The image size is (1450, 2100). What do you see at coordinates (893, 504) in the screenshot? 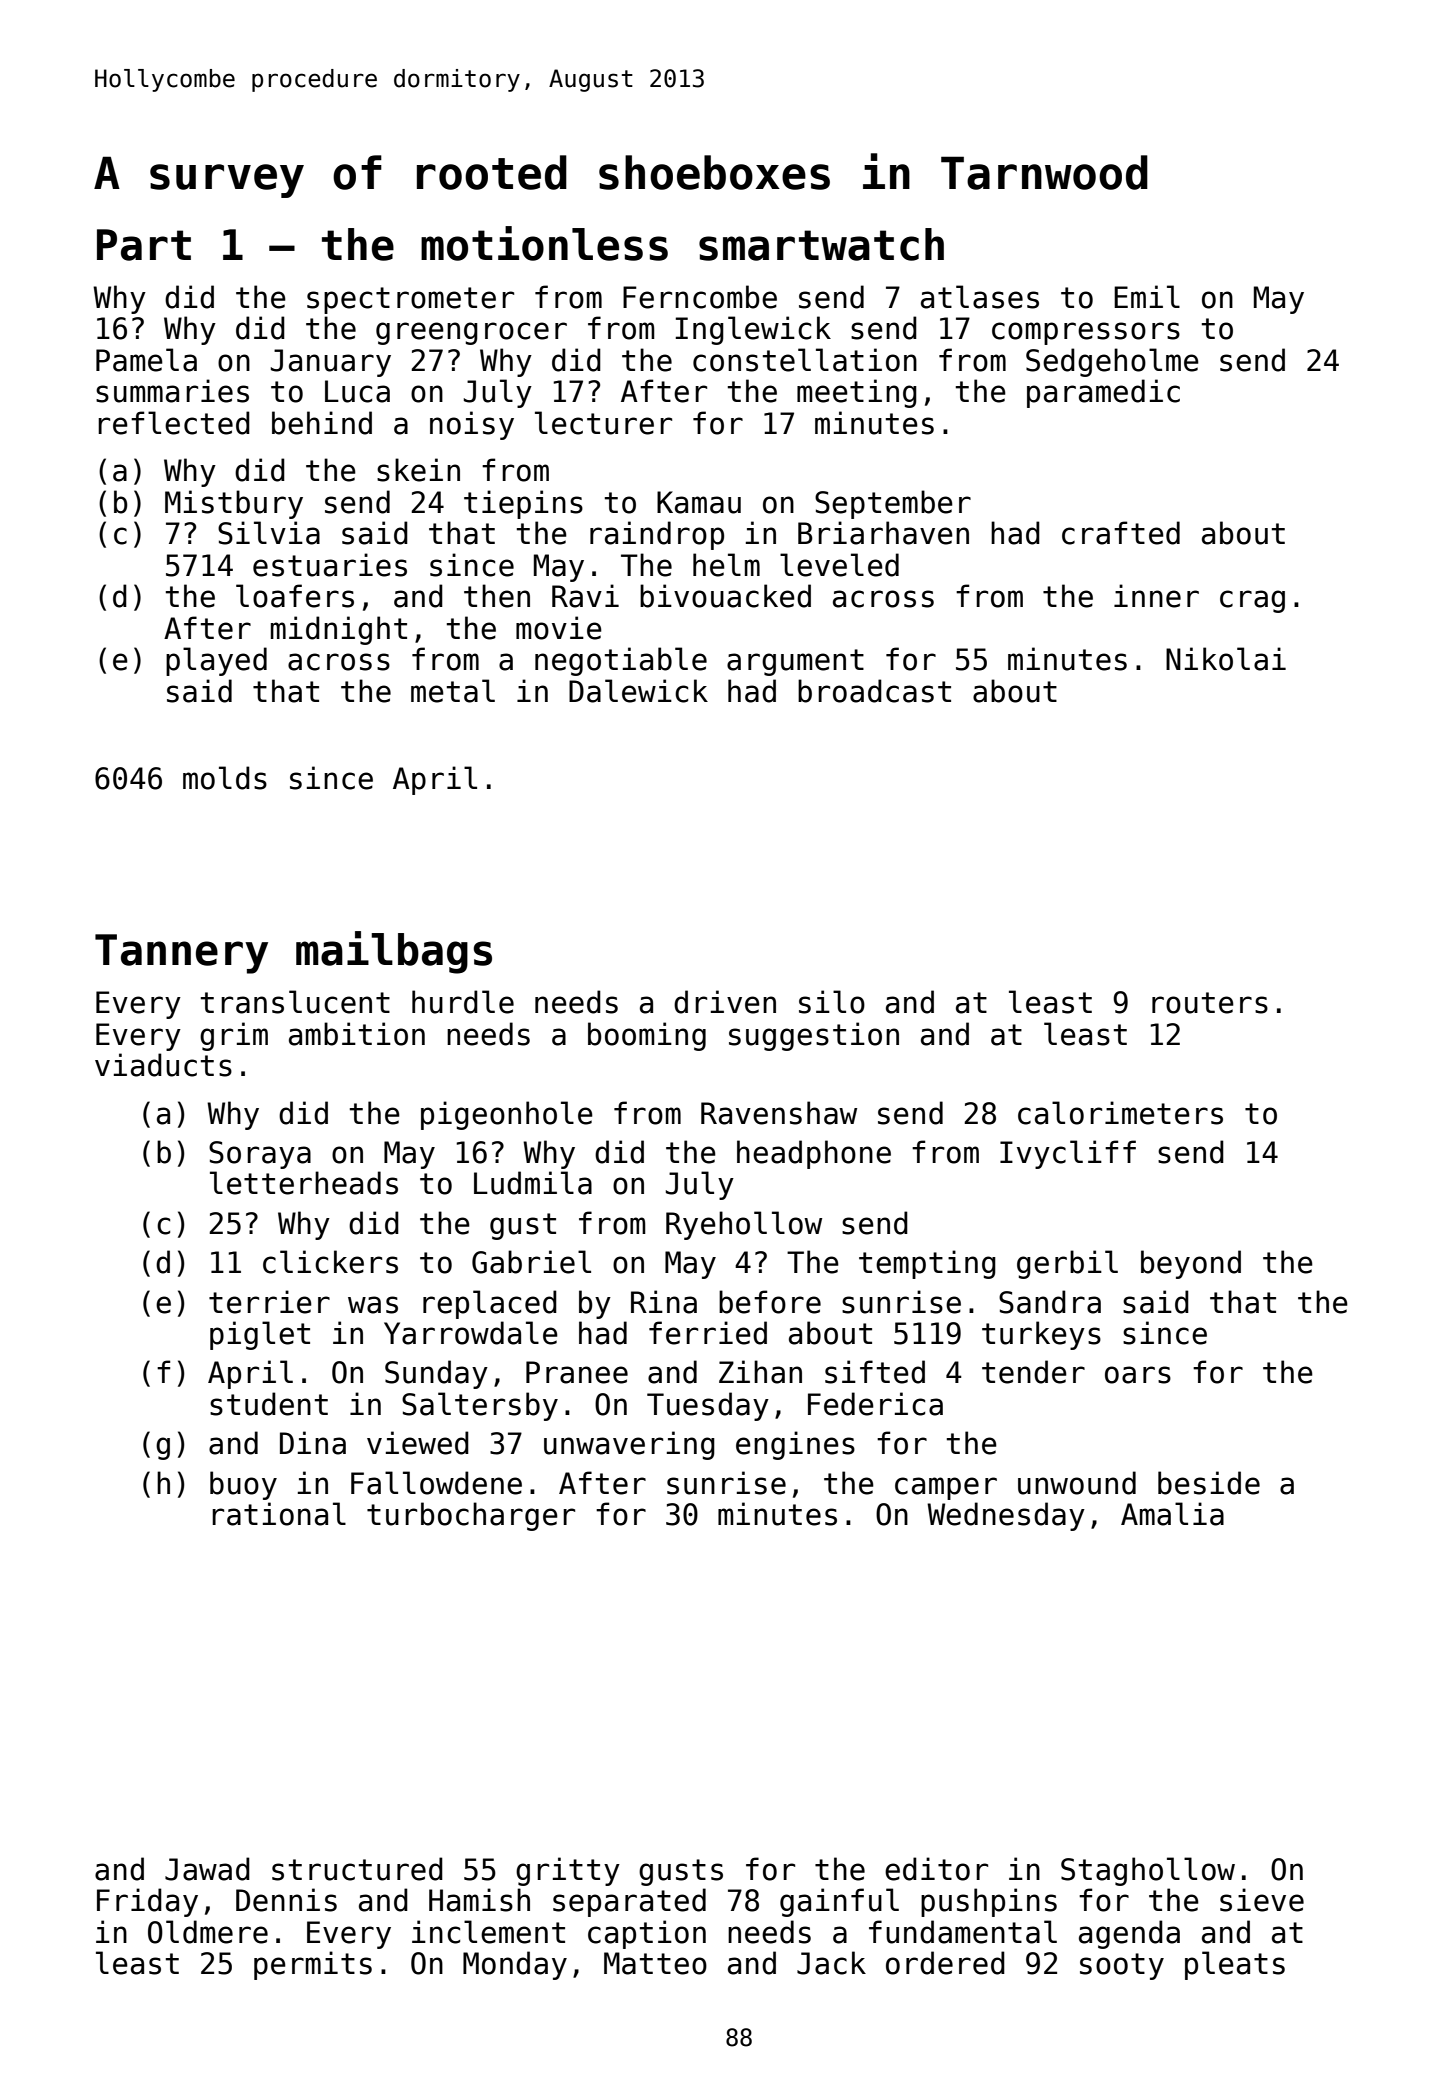
I see `September` at bounding box center [893, 504].
